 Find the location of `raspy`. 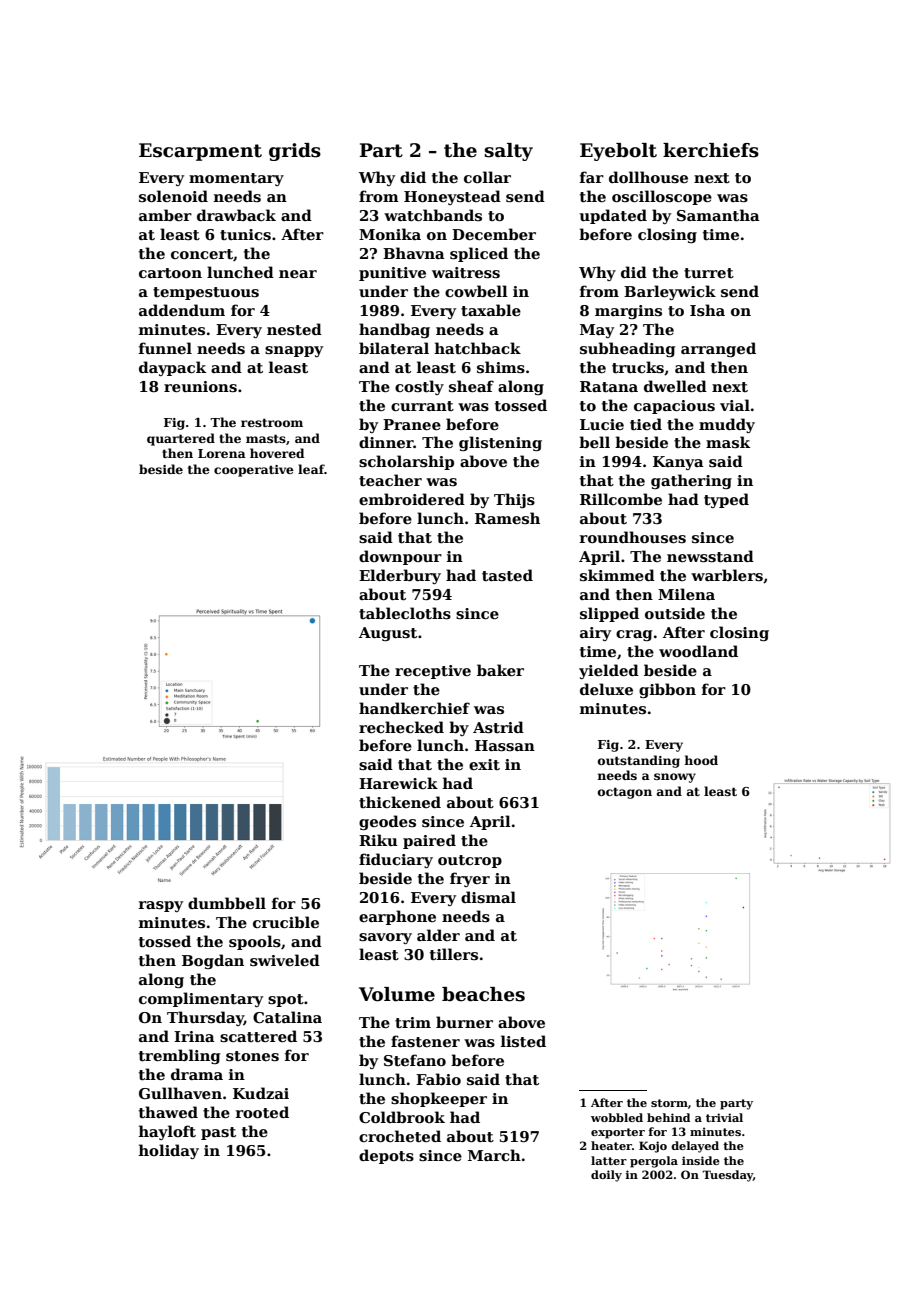

raspy is located at coordinates (161, 906).
